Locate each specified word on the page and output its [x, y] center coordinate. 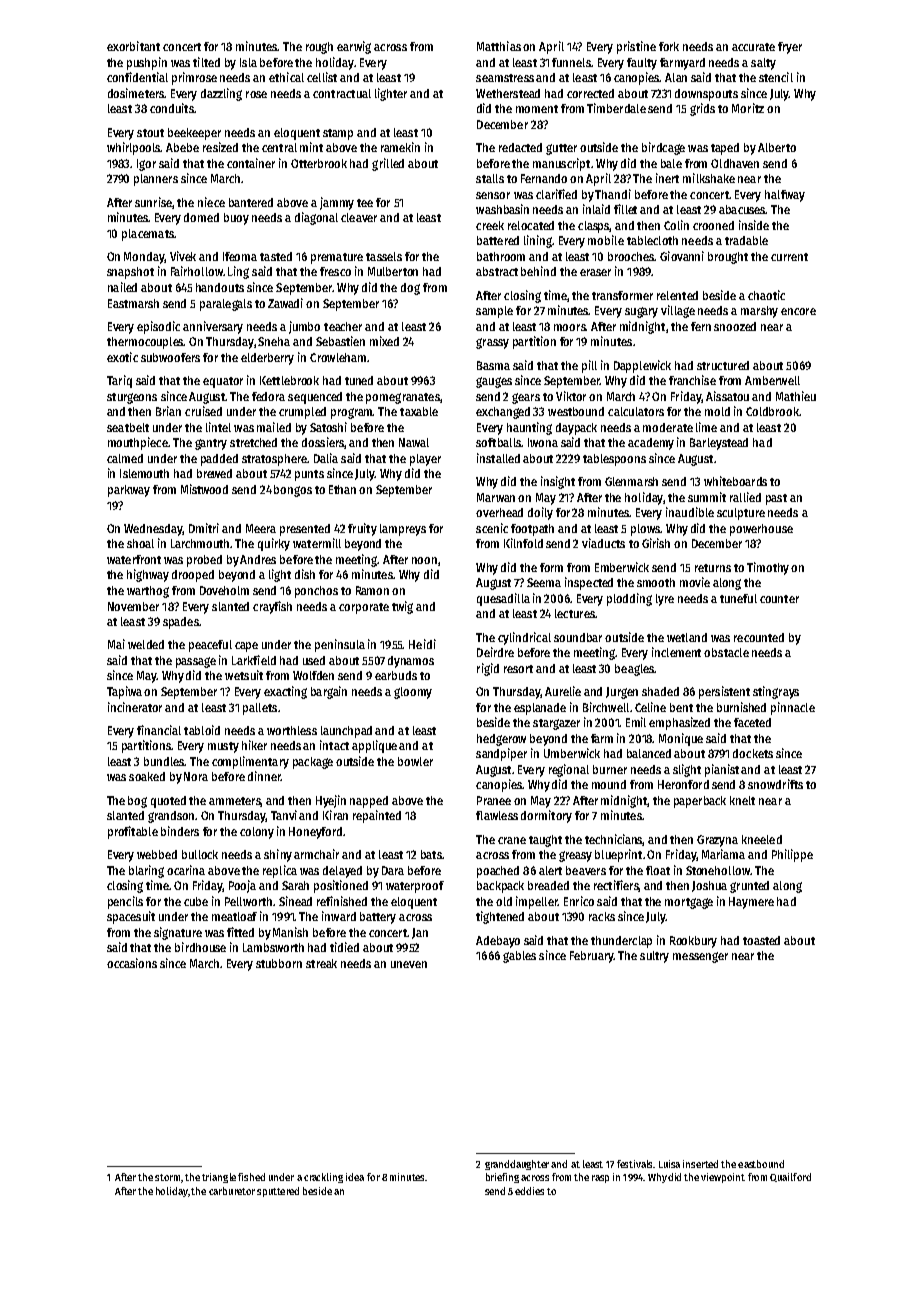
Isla [248, 62]
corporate [364, 608]
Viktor [571, 396]
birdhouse [200, 947]
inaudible [690, 512]
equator [223, 382]
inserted [700, 1164]
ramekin [400, 147]
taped [725, 149]
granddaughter [517, 1165]
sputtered [278, 1192]
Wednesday [153, 530]
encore [798, 311]
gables [519, 957]
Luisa [669, 1164]
